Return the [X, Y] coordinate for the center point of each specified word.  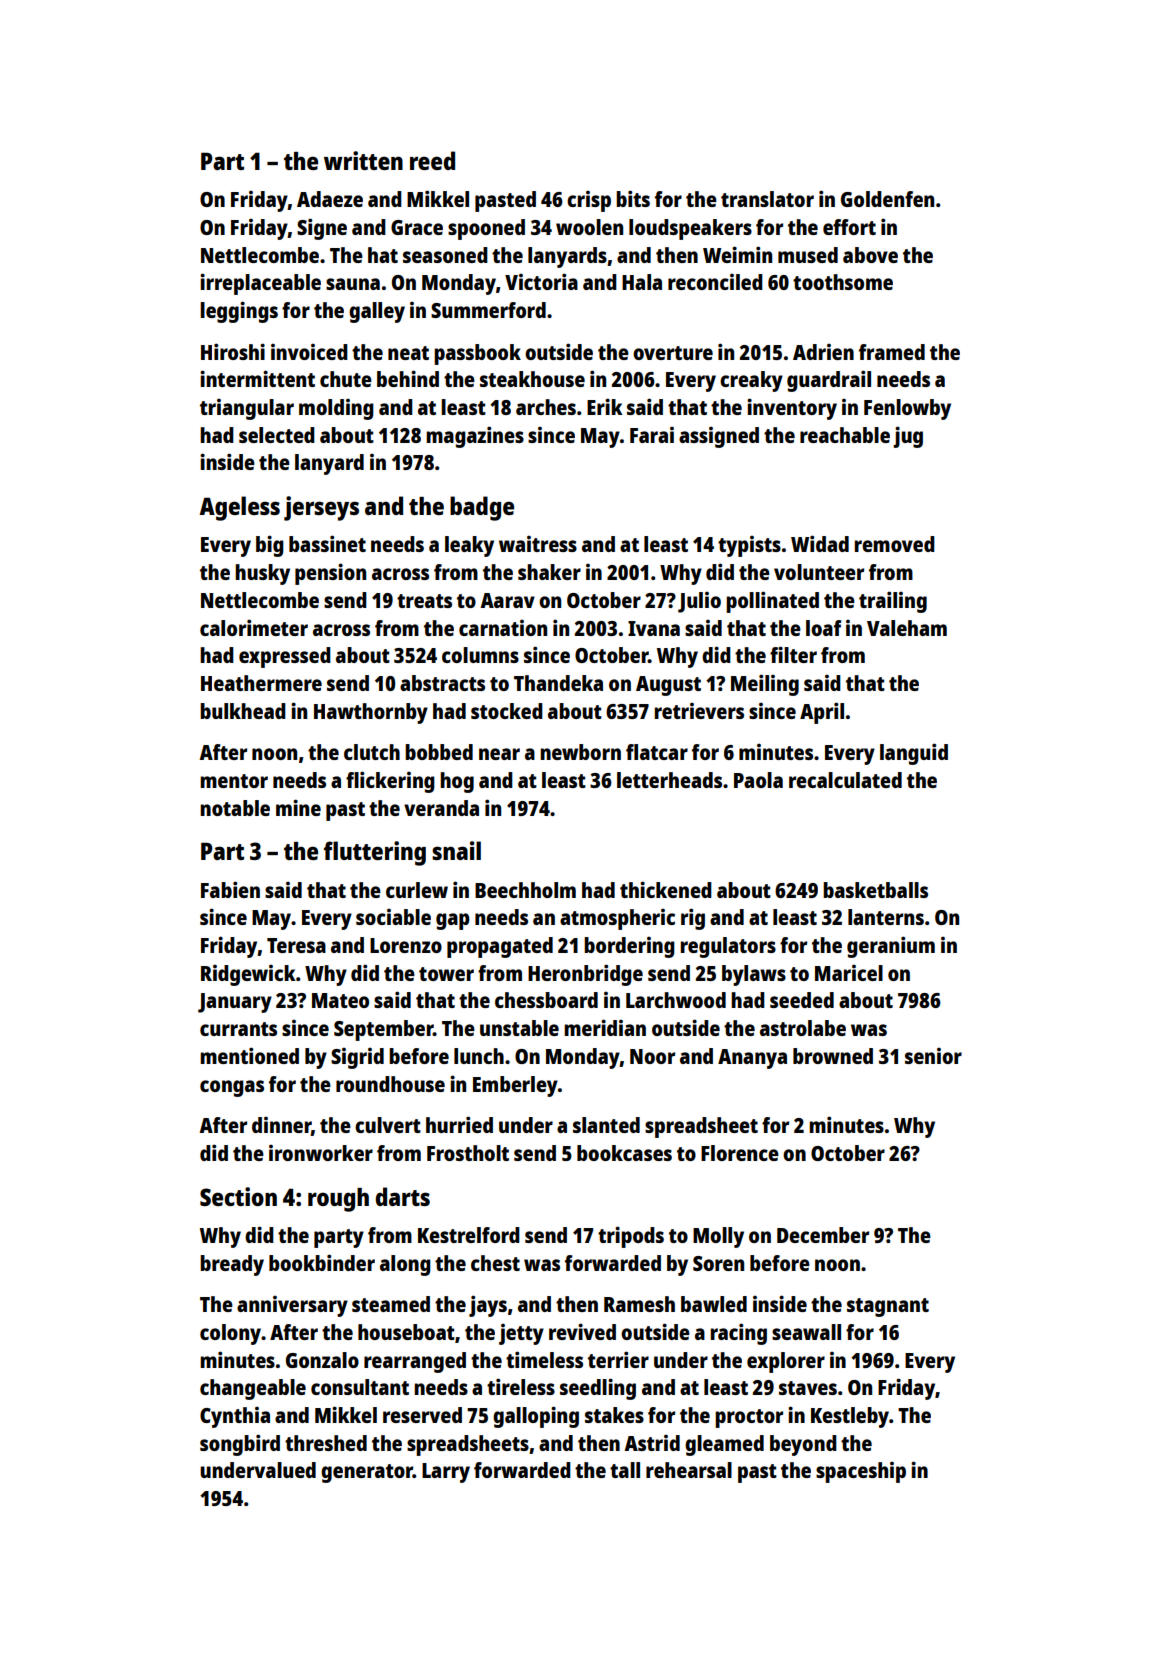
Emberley [515, 1086]
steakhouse [532, 379]
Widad [820, 543]
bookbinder [322, 1262]
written [363, 160]
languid [914, 754]
